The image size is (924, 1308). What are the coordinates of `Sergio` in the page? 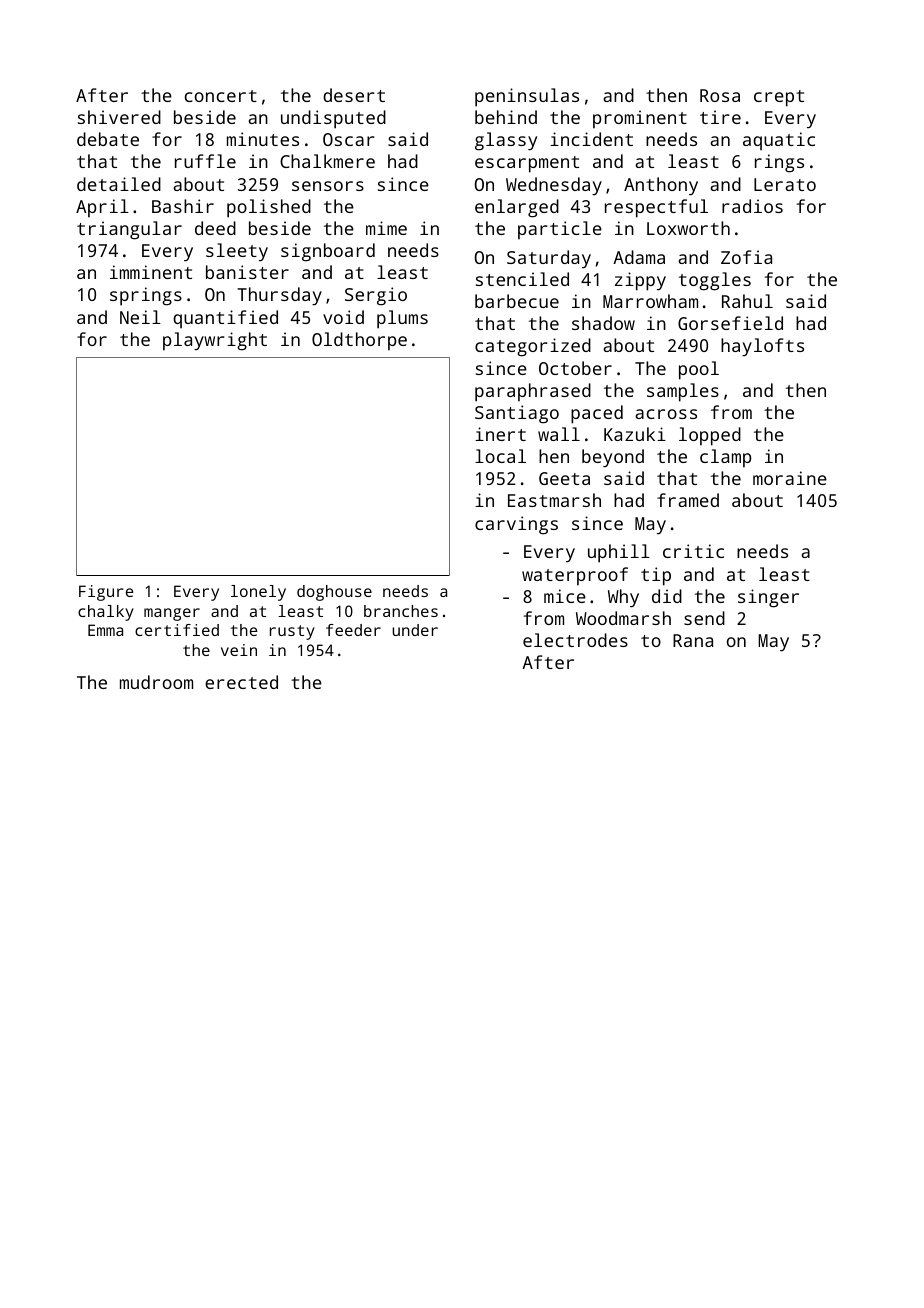 It's located at (376, 296).
